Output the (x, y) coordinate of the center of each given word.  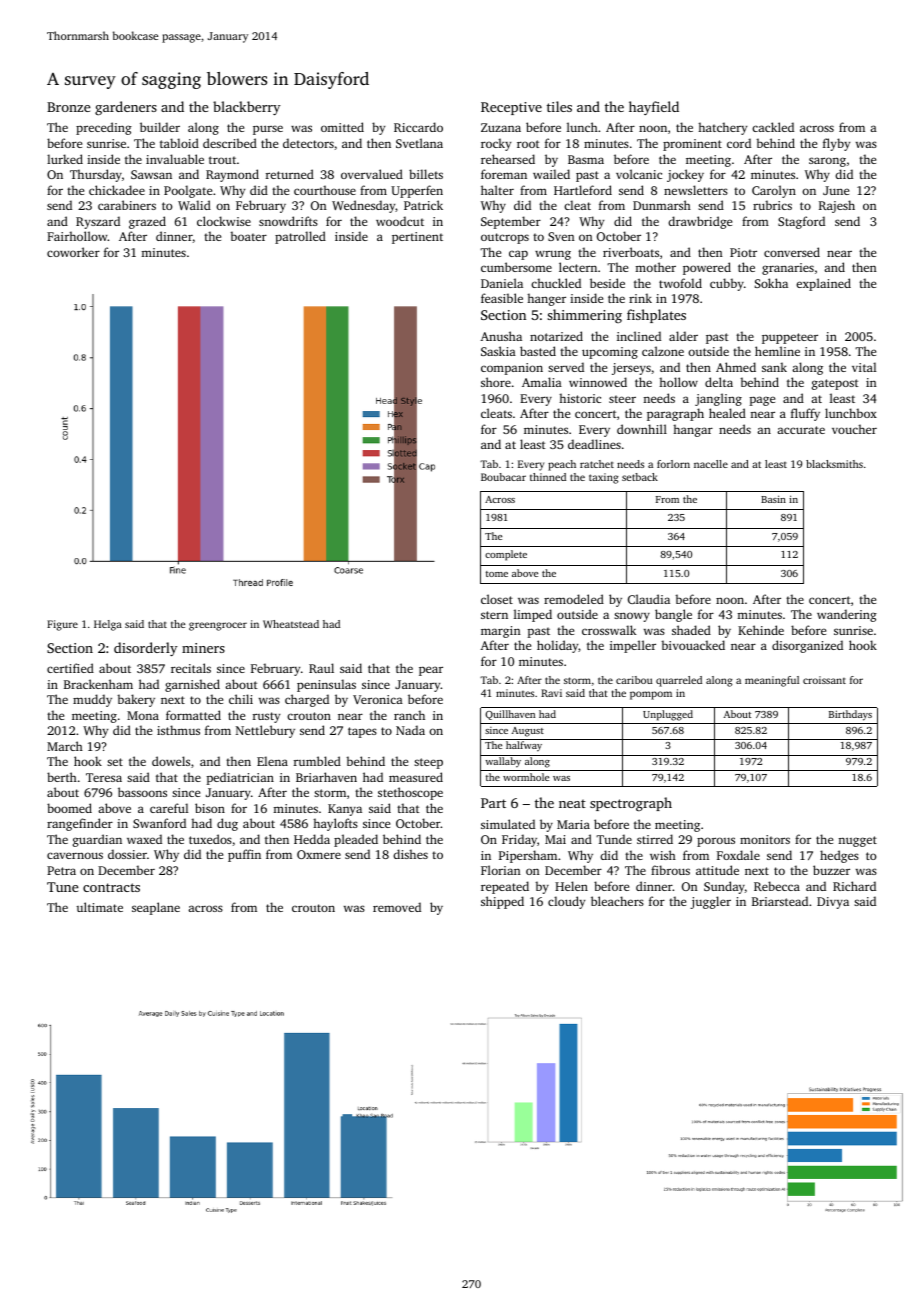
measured (416, 777)
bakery (136, 700)
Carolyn (774, 191)
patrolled (300, 237)
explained (823, 284)
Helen (571, 886)
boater (248, 236)
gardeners (126, 108)
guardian (97, 840)
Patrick (423, 205)
